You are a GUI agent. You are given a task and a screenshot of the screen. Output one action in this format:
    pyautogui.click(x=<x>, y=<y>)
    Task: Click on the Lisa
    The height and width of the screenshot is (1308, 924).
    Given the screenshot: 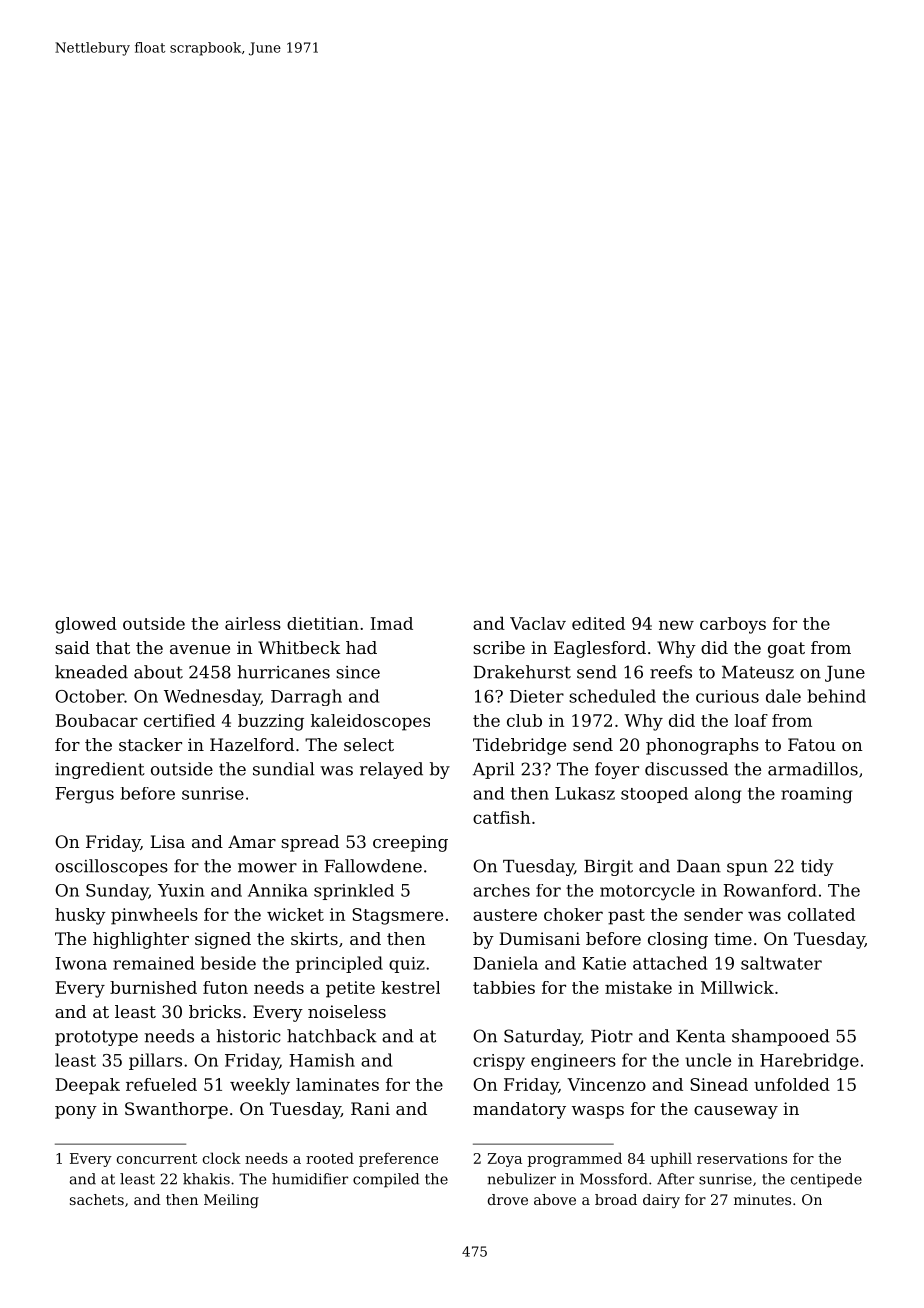 What is the action you would take?
    pyautogui.click(x=167, y=841)
